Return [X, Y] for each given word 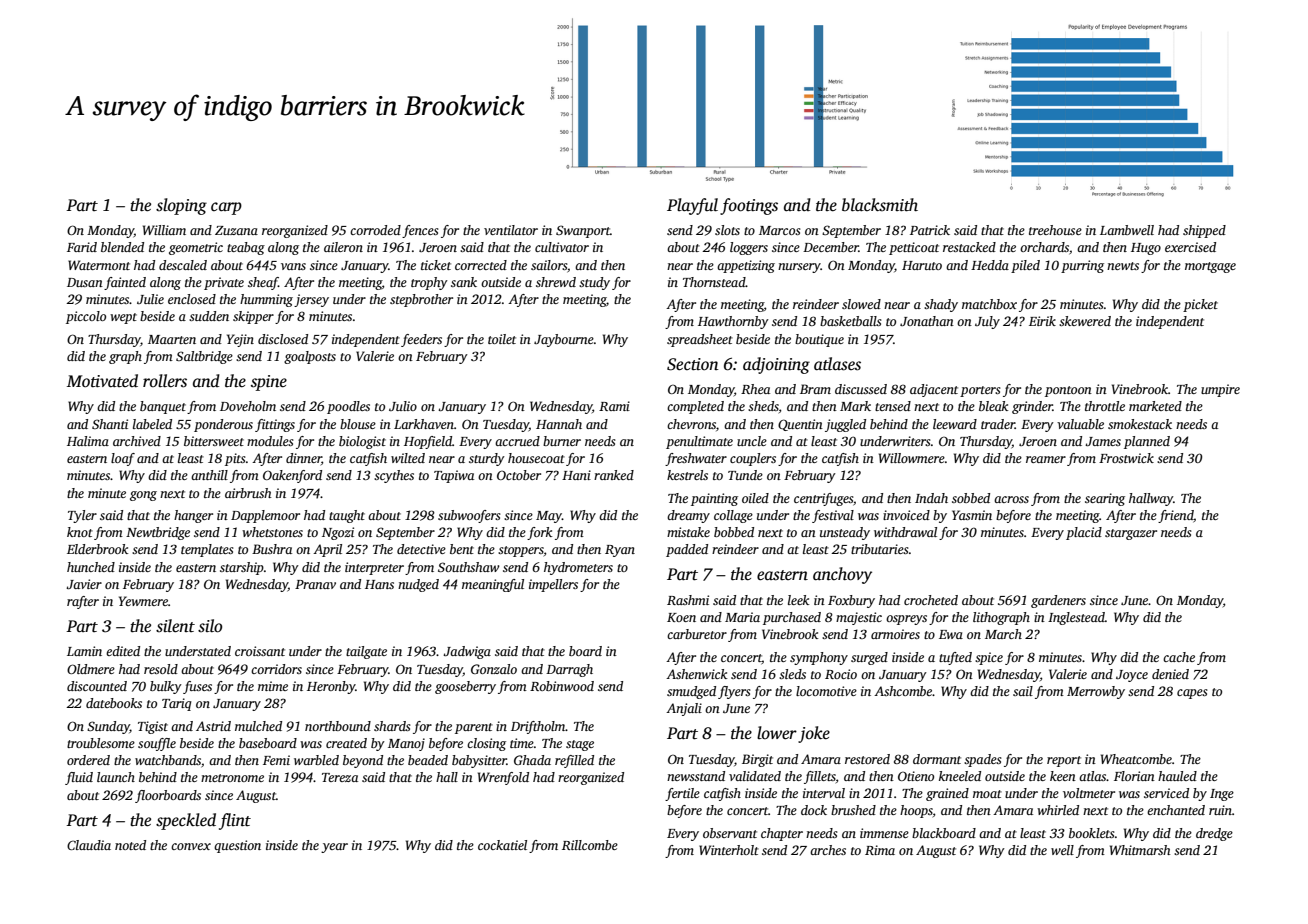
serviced [1166, 793]
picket [1200, 305]
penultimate [699, 442]
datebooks [114, 703]
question [237, 846]
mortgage [1210, 267]
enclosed [192, 299]
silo [210, 626]
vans [293, 266]
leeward [955, 424]
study [594, 283]
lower [777, 733]
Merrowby [1096, 692]
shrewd [556, 282]
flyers [734, 692]
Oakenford [292, 476]
